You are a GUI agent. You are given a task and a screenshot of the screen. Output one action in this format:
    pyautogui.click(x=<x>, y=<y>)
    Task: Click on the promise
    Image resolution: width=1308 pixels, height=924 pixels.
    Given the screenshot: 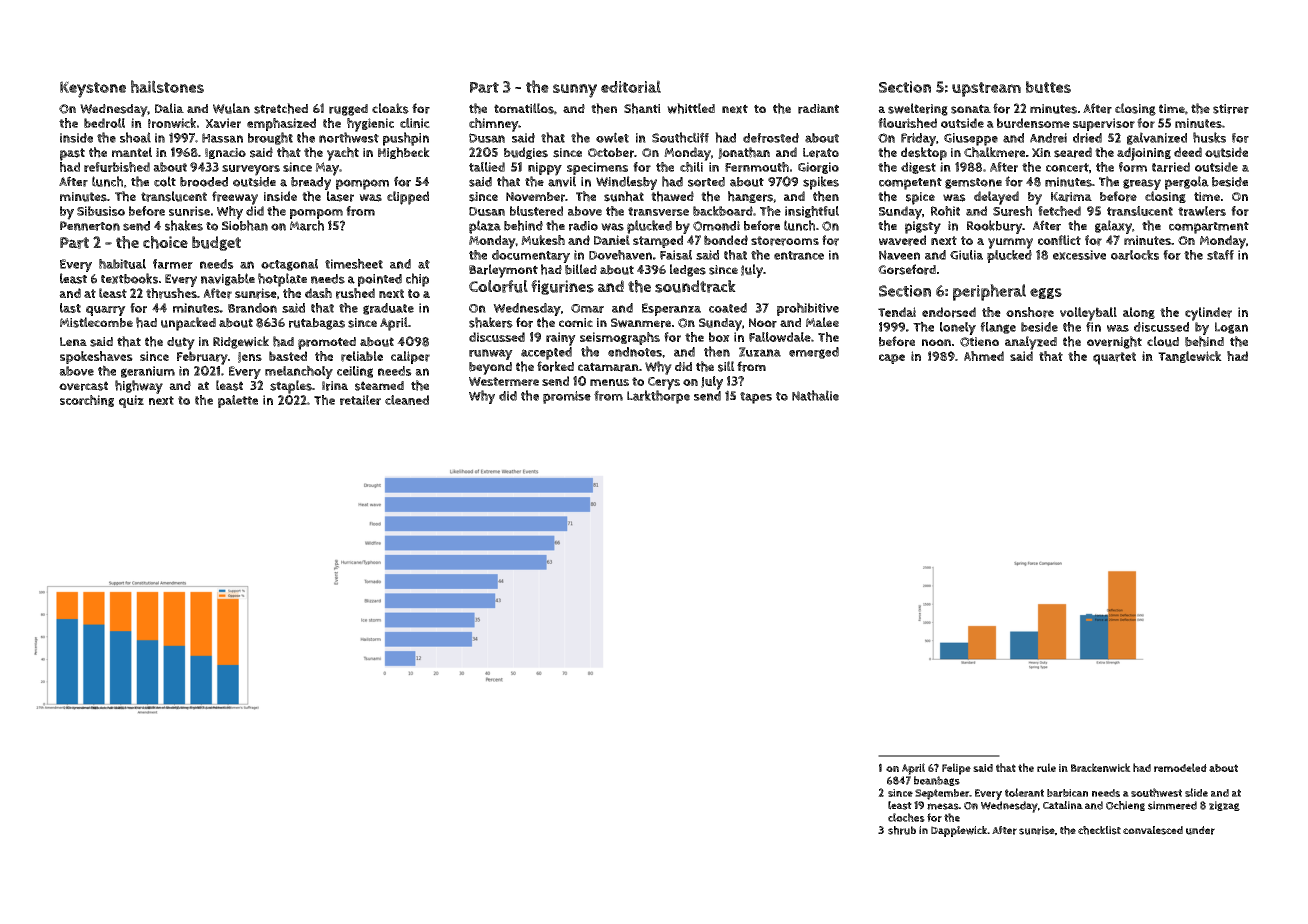 What is the action you would take?
    pyautogui.click(x=567, y=397)
